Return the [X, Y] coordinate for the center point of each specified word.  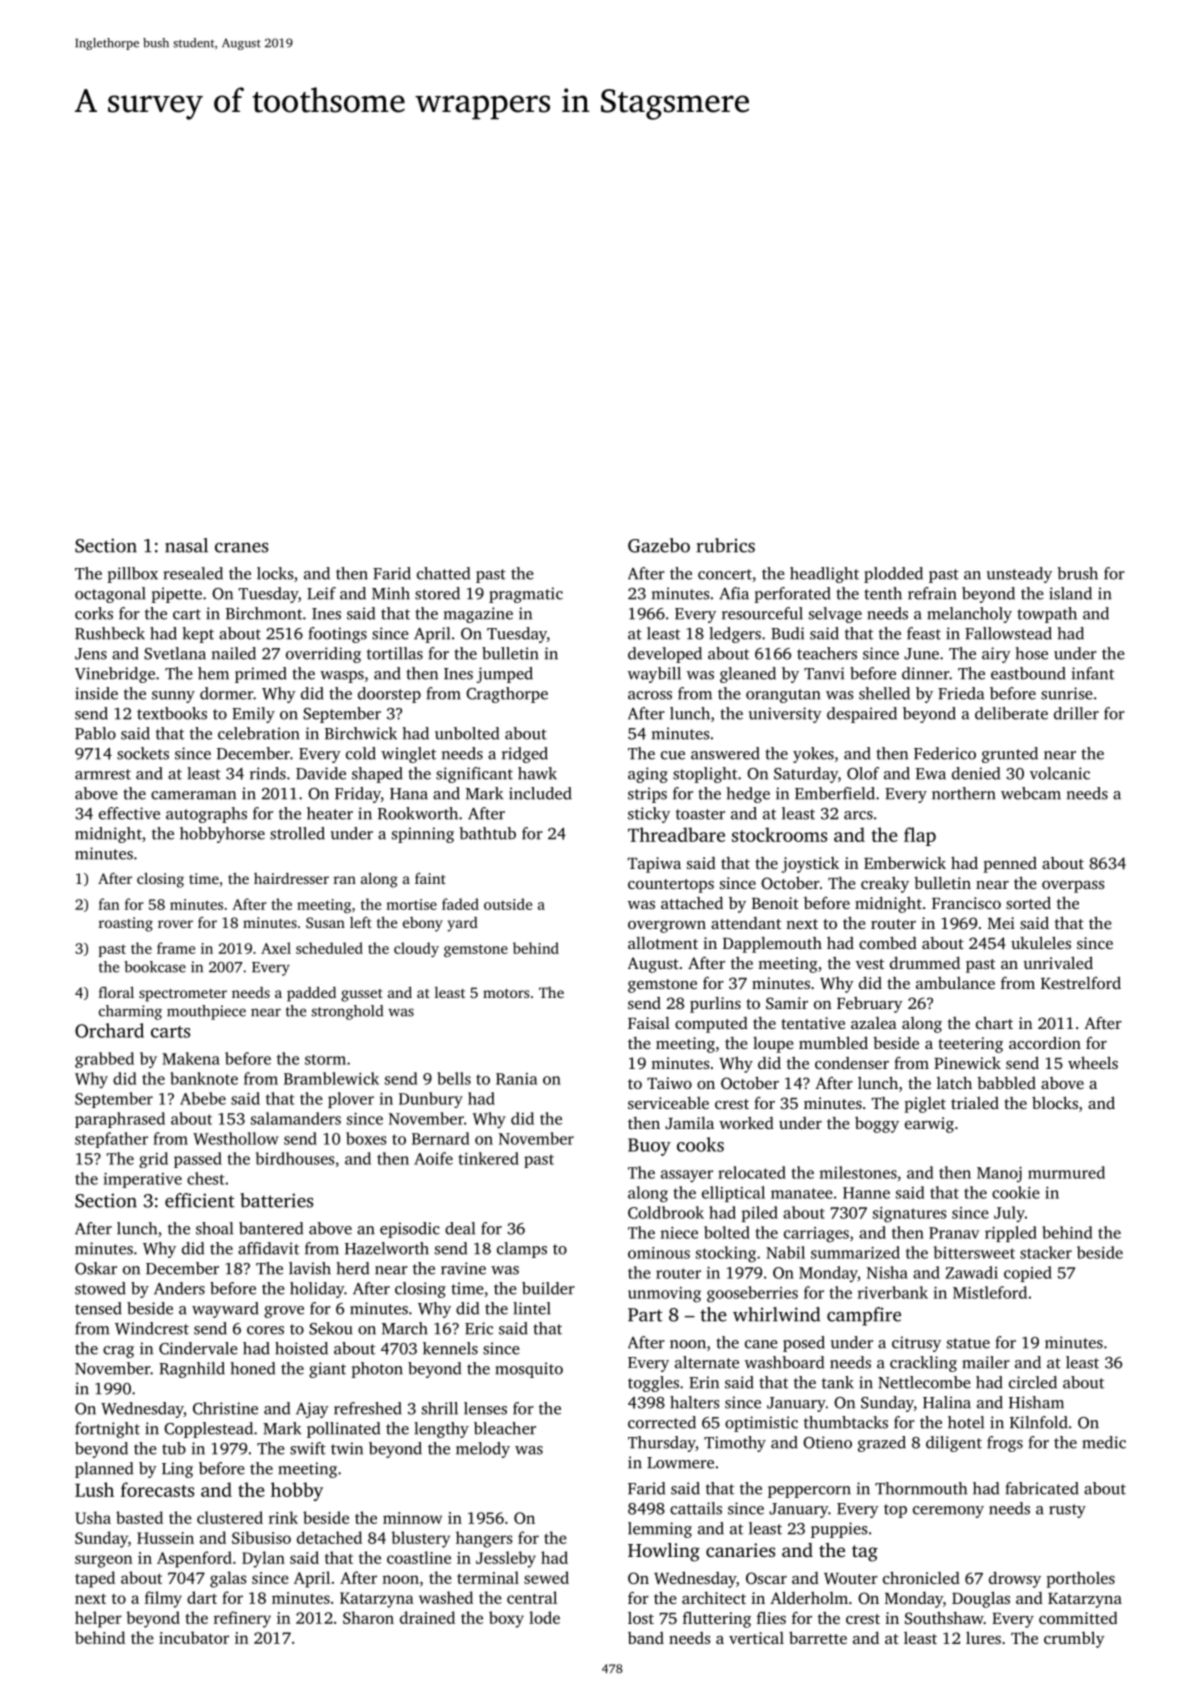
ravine [463, 1268]
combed [888, 942]
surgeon [104, 1561]
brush [1078, 573]
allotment [663, 943]
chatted [443, 573]
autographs [206, 815]
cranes [241, 547]
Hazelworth [387, 1248]
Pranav [954, 1233]
